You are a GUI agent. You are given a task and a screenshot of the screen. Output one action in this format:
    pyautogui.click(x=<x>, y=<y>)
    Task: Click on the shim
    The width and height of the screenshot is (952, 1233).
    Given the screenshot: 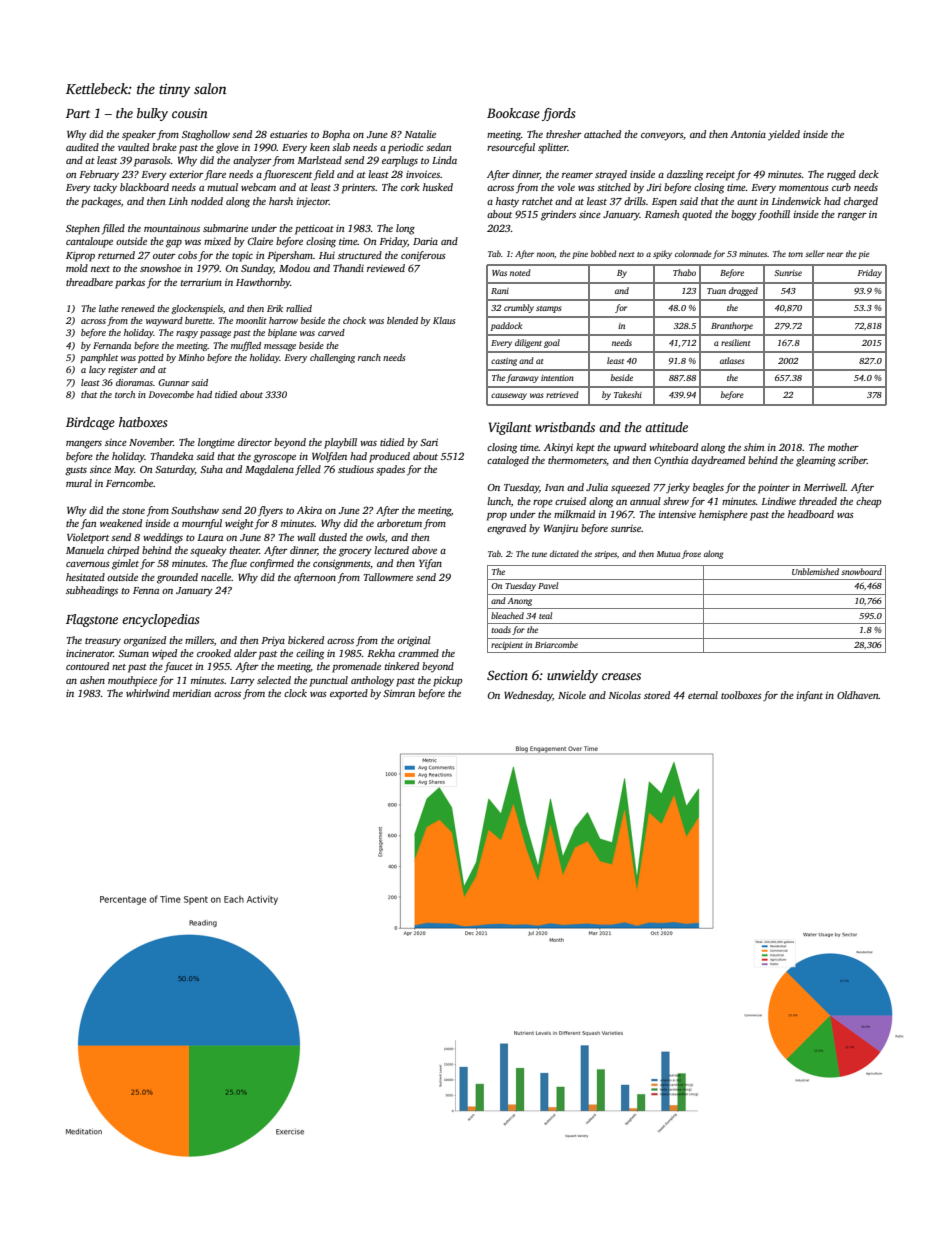 What is the action you would take?
    pyautogui.click(x=754, y=447)
